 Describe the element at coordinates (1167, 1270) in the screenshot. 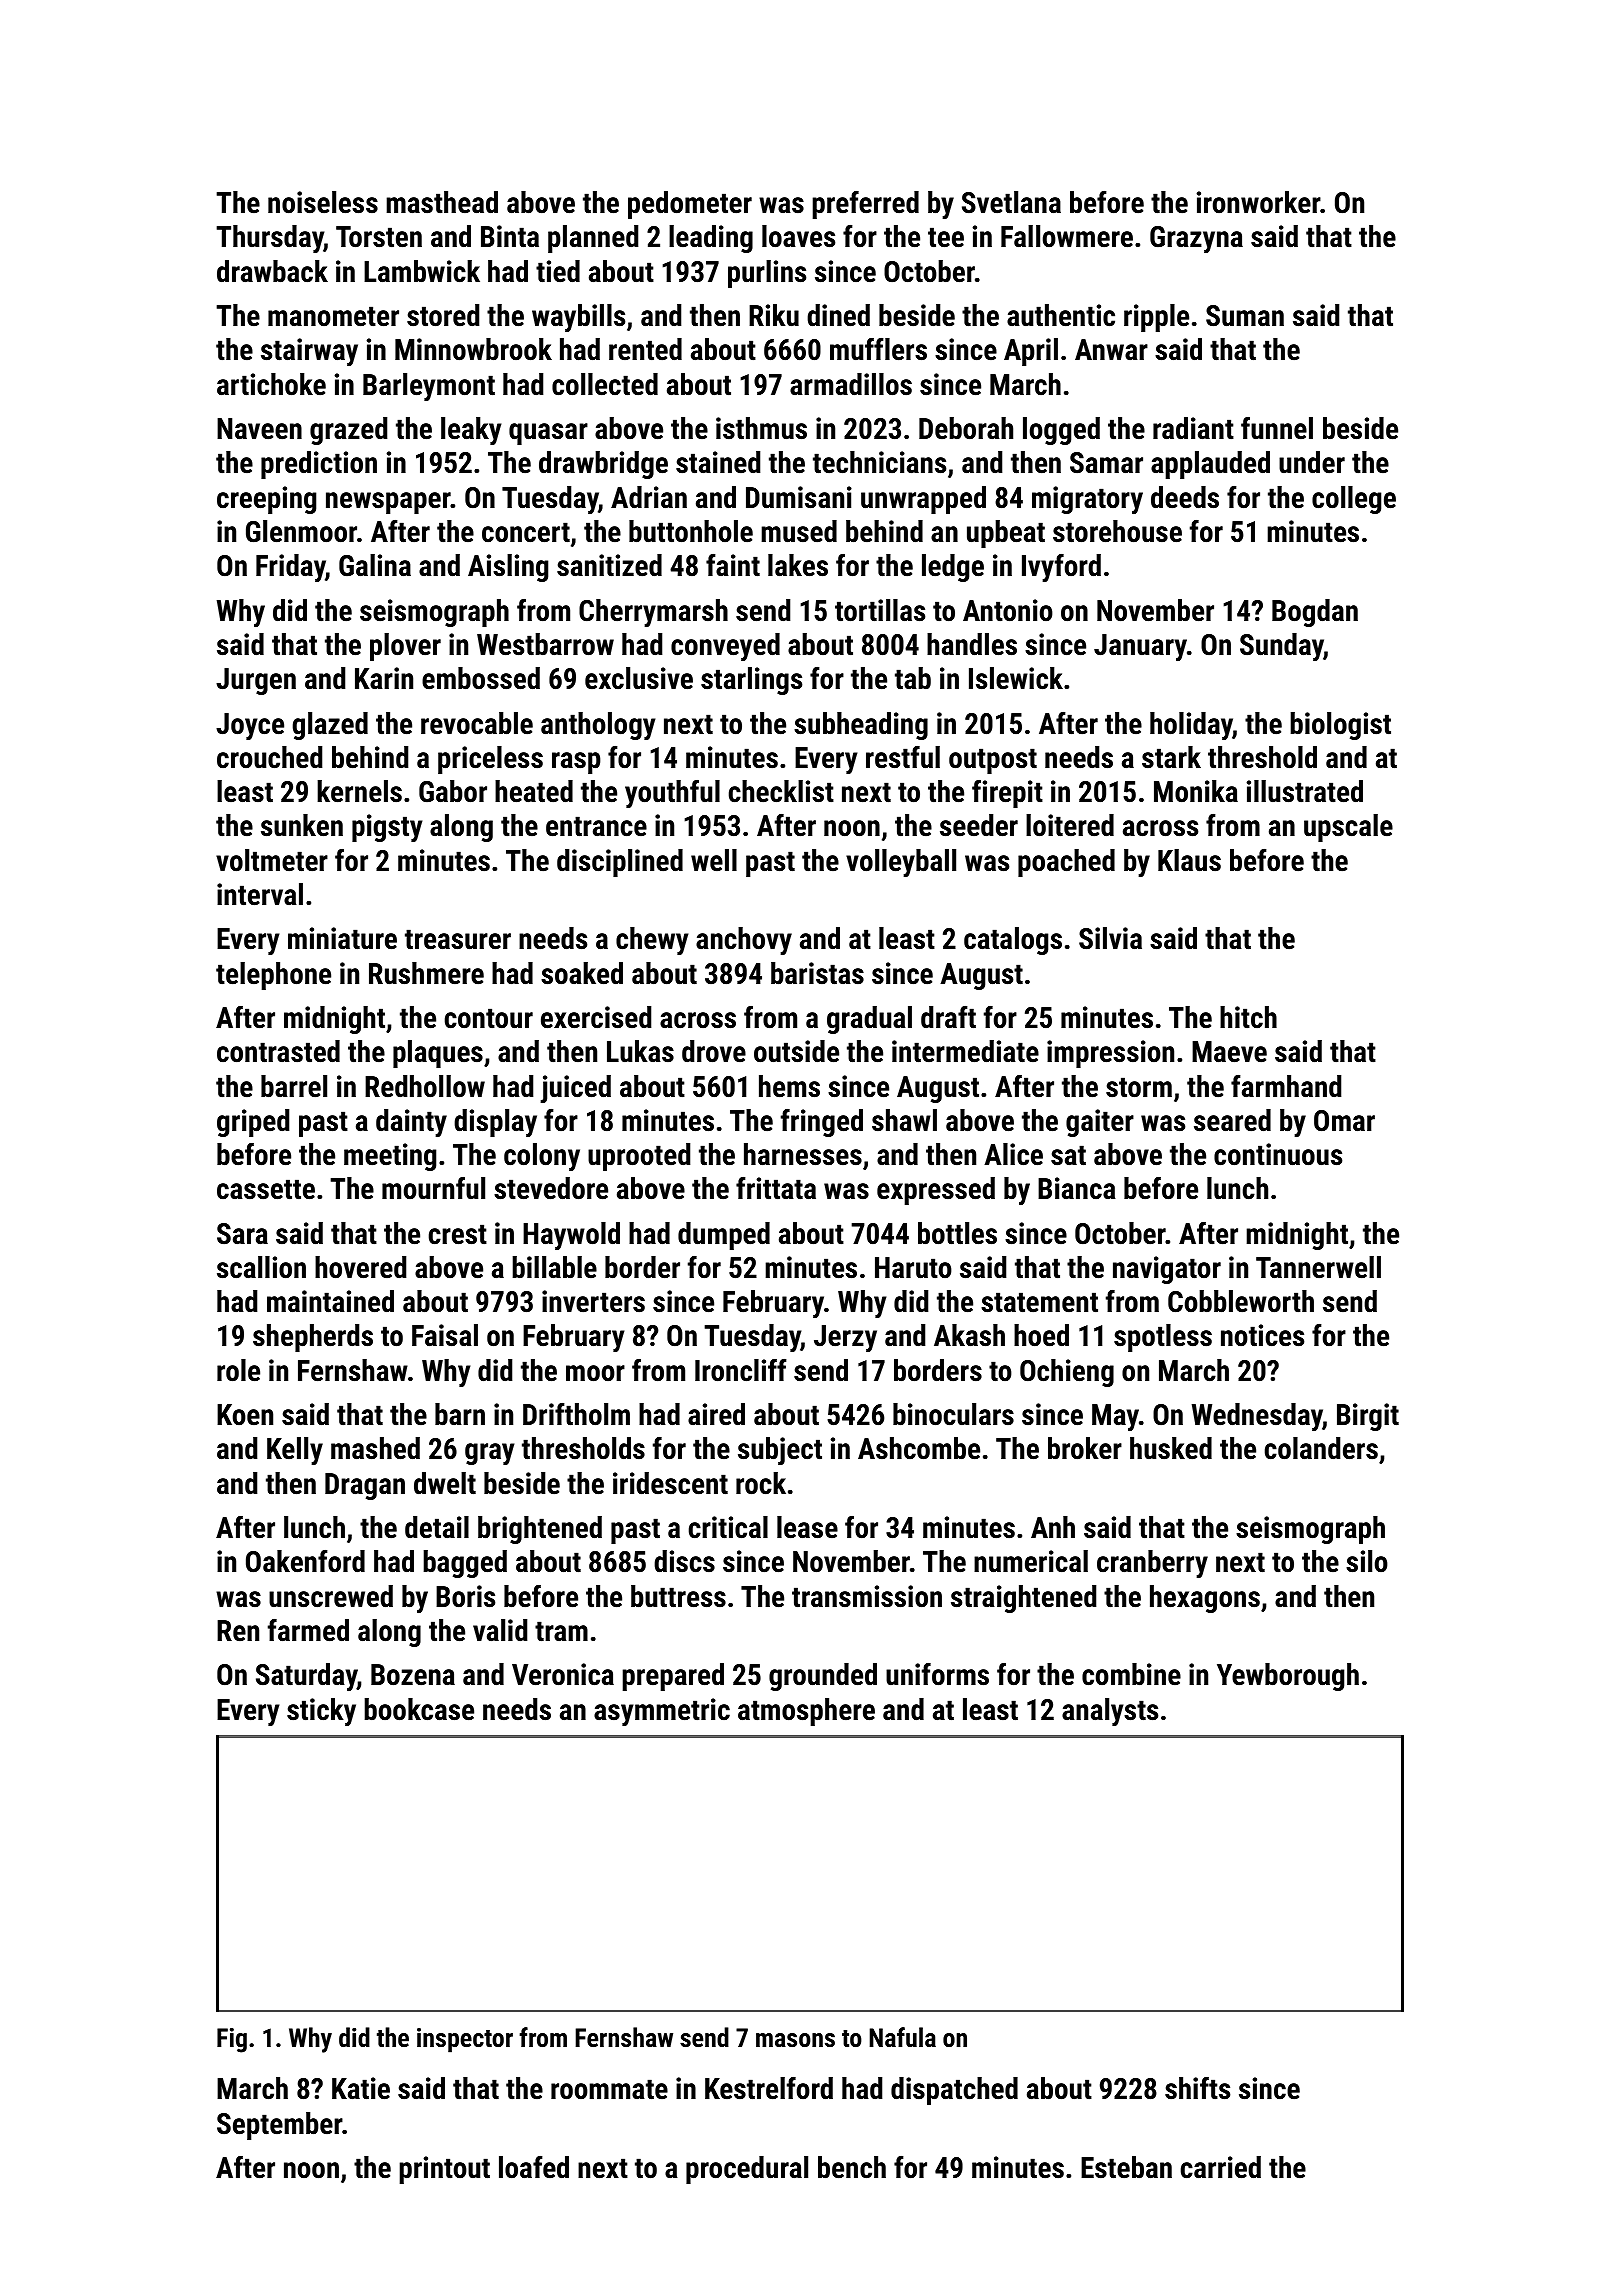

I see `navigator` at that location.
